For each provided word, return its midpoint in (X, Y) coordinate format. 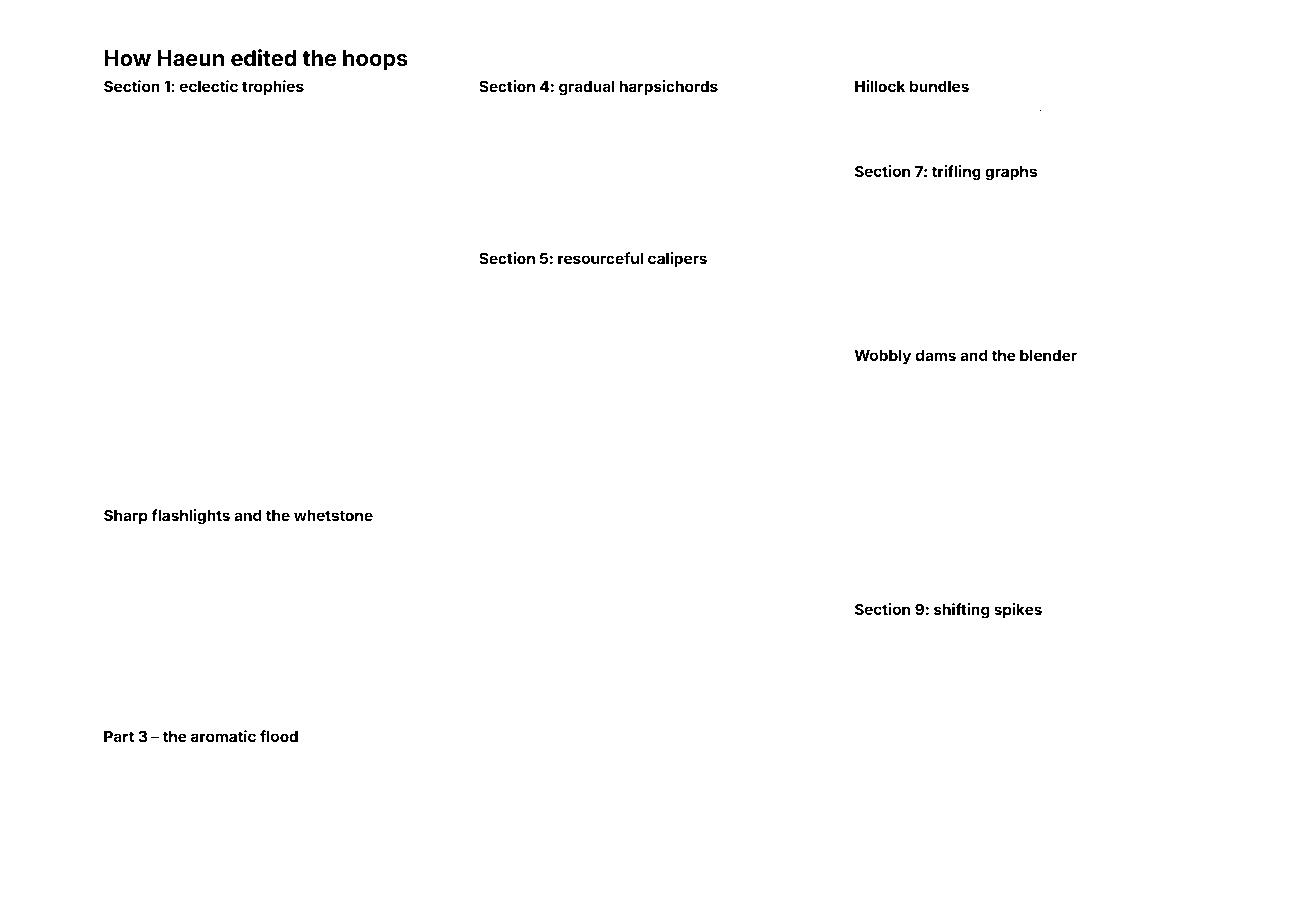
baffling (227, 795)
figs (743, 797)
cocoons (1100, 692)
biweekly (221, 623)
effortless (1066, 401)
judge (141, 537)
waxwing (126, 183)
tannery (1025, 465)
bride (509, 494)
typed (745, 219)
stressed (1153, 204)
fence (191, 388)
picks (867, 656)
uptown (582, 329)
